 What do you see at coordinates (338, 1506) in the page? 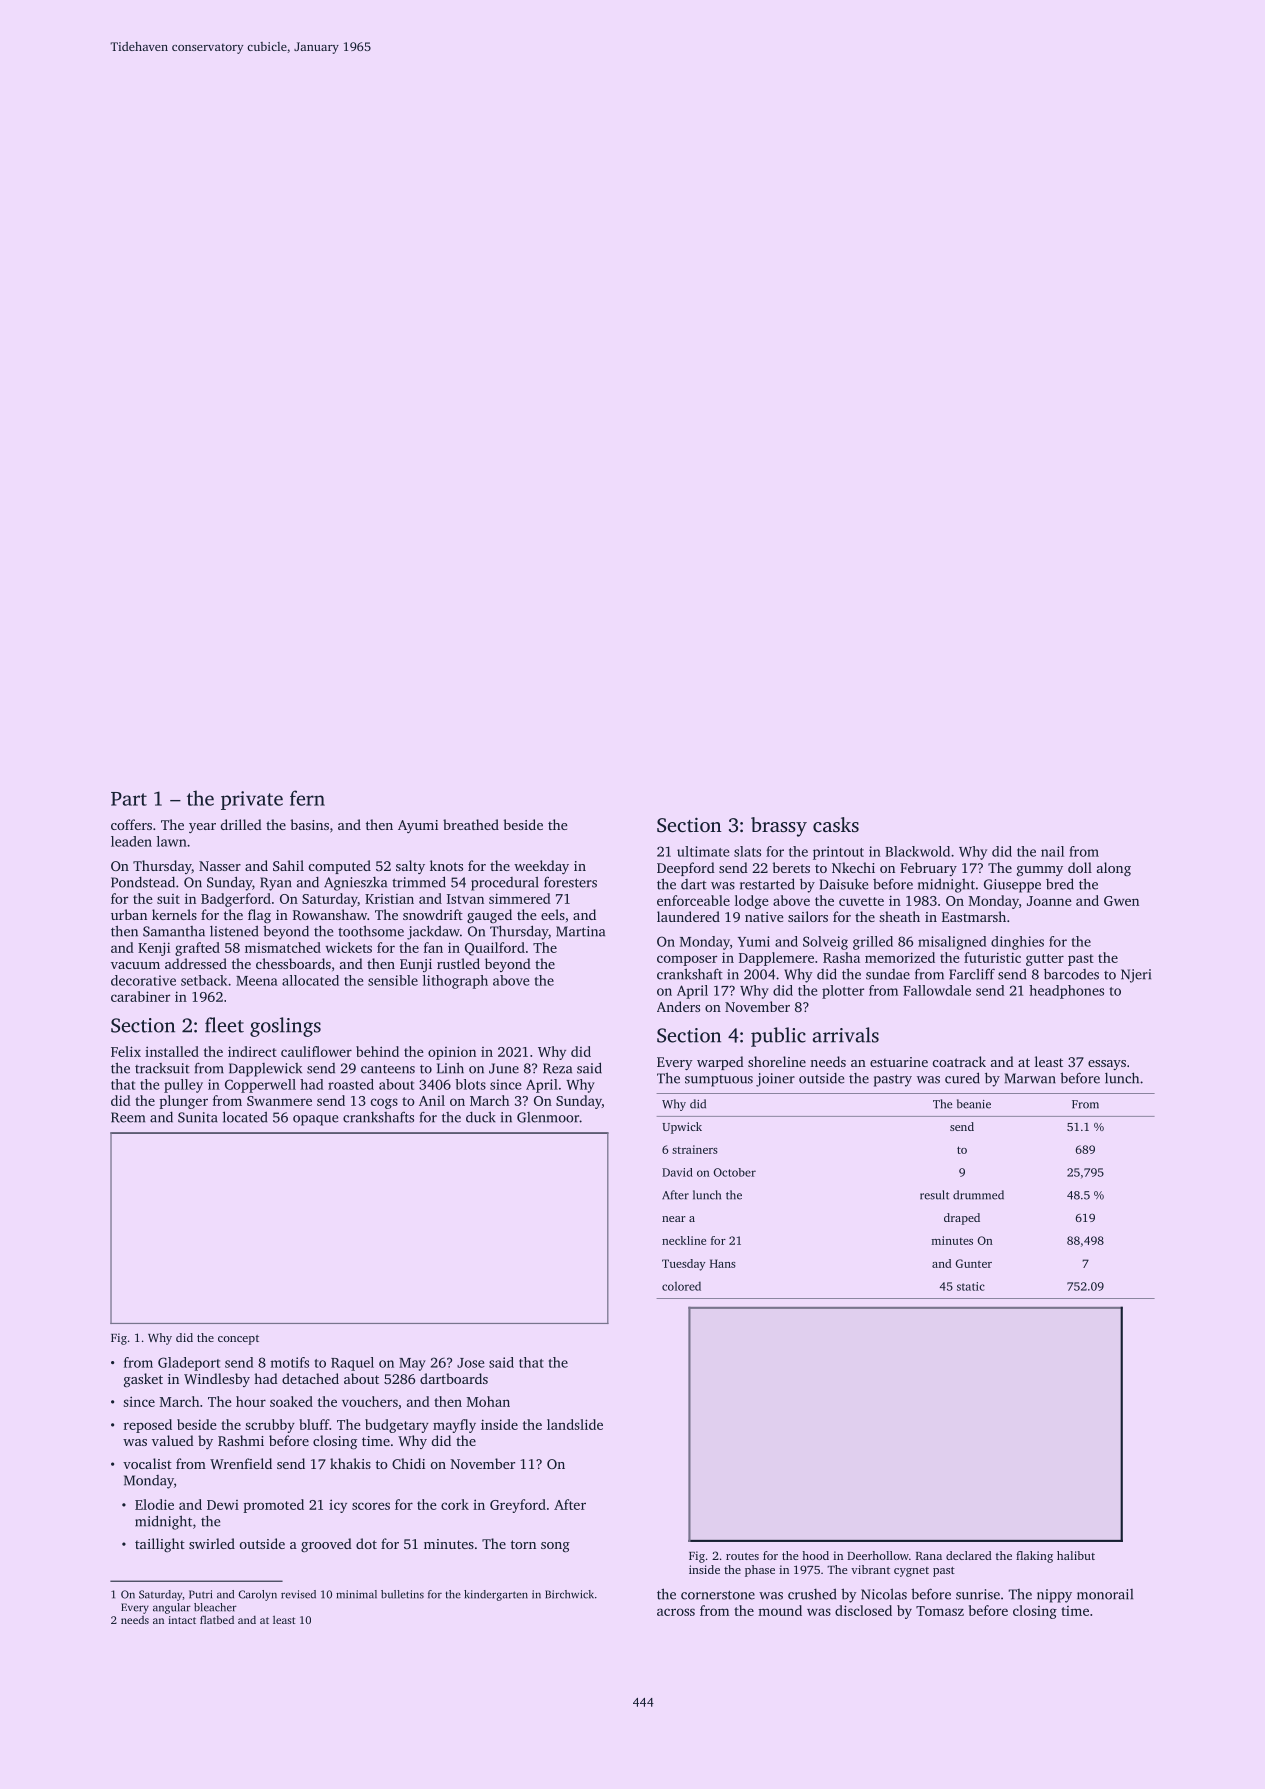
I see `icy` at bounding box center [338, 1506].
